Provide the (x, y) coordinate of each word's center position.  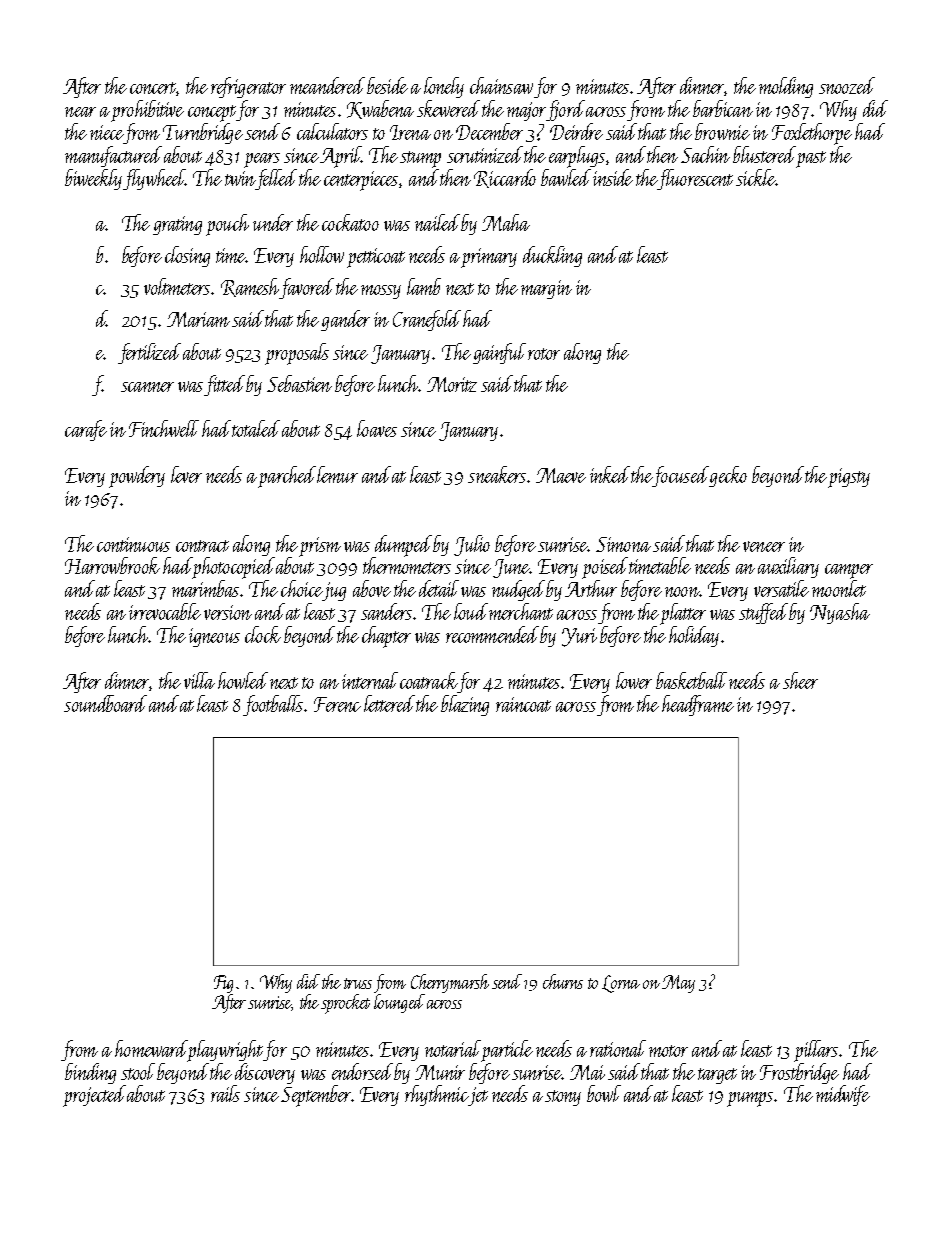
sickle (755, 177)
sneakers (497, 474)
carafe (86, 430)
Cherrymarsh (450, 983)
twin (240, 178)
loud (471, 611)
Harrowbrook (112, 565)
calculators (332, 131)
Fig (223, 984)
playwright (226, 1050)
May (678, 984)
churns (563, 981)
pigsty (849, 478)
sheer (800, 680)
